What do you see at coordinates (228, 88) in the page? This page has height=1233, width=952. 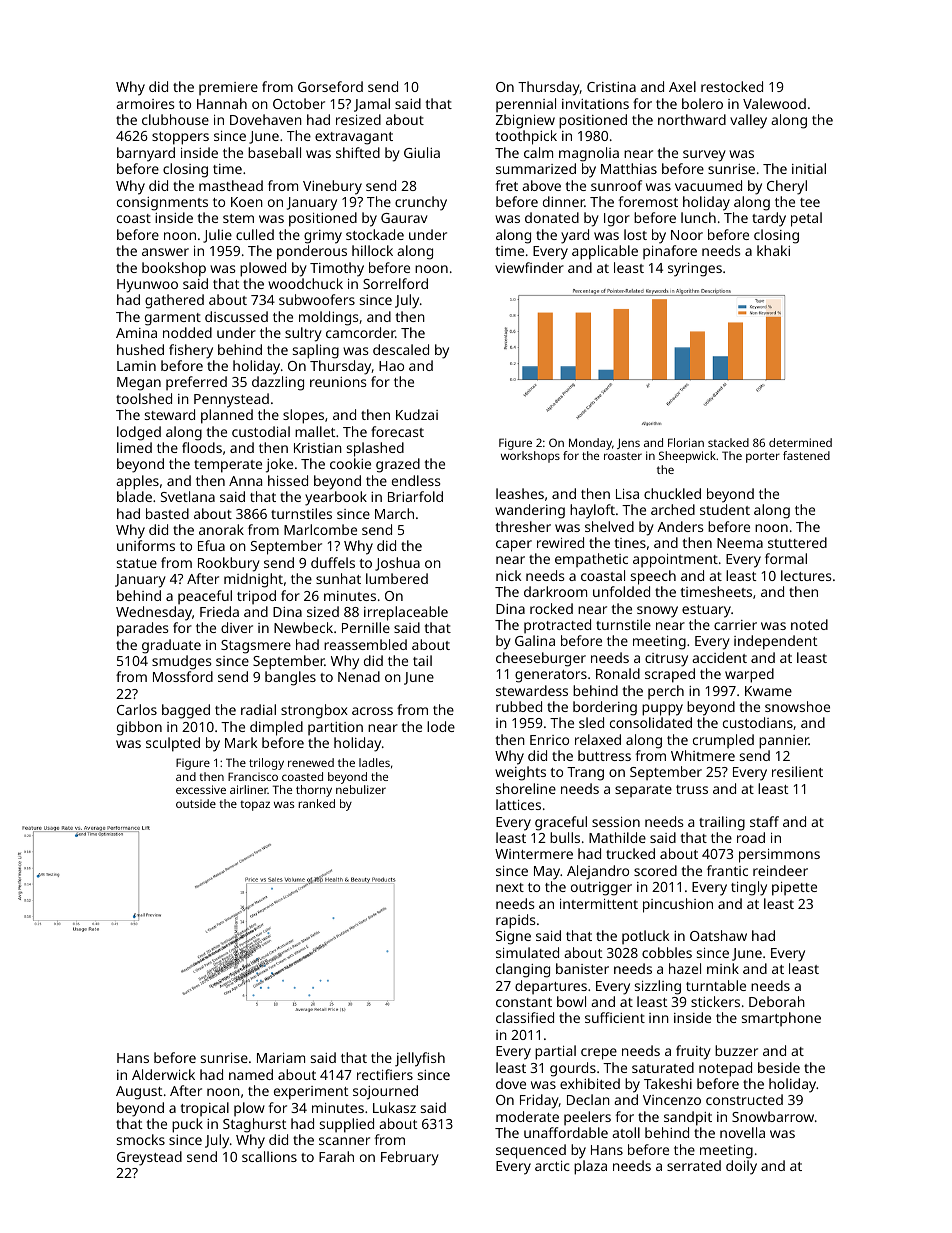 I see `premiere` at bounding box center [228, 88].
